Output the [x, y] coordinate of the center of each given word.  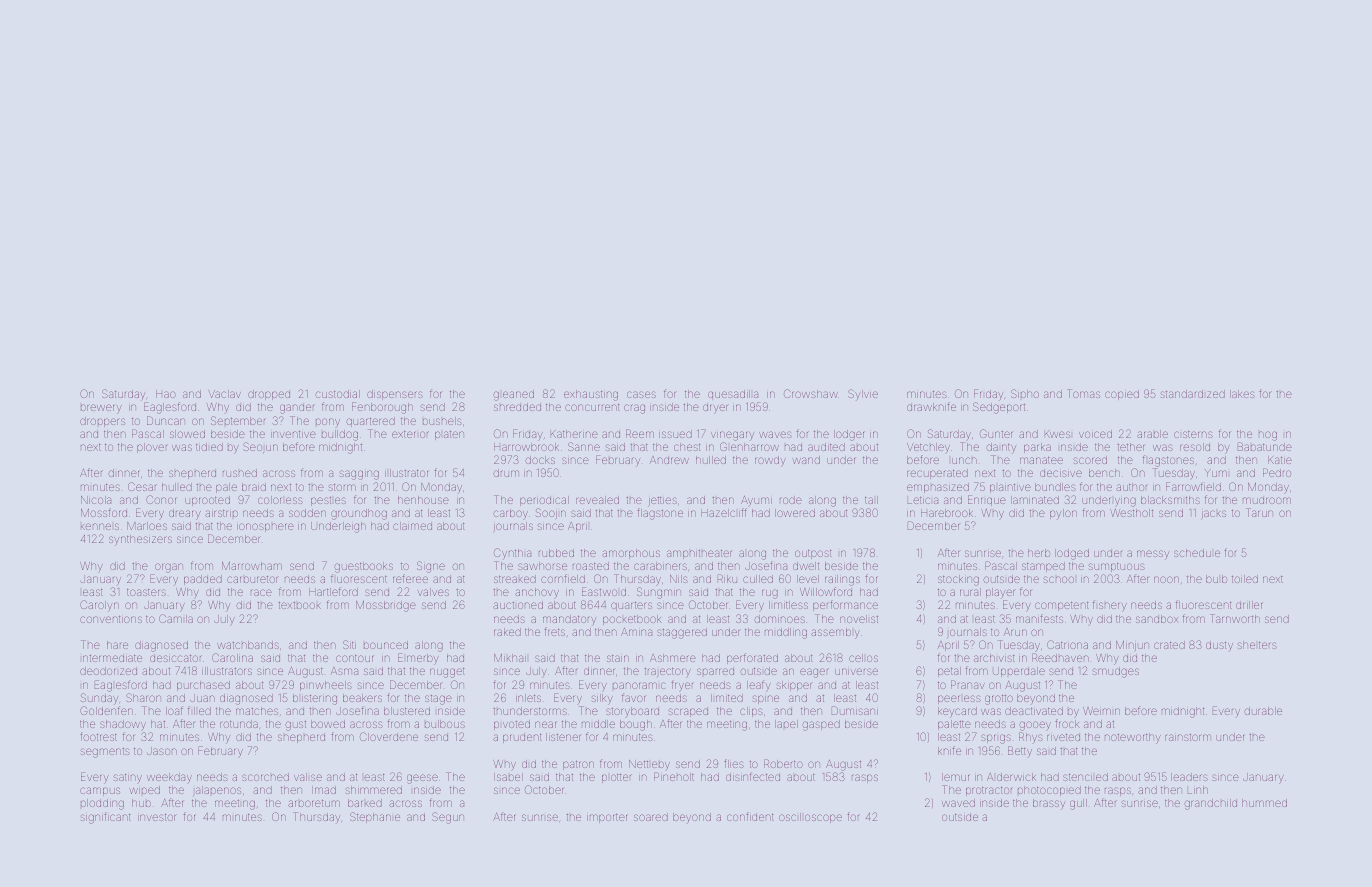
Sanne [584, 446]
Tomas [1083, 393]
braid [254, 487]
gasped [821, 725]
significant [106, 818]
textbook [299, 605]
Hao [166, 394]
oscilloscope [810, 818]
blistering [315, 699]
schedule [1197, 553]
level [808, 579]
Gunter [996, 433]
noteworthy [1133, 738]
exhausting [591, 395]
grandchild [1211, 804]
